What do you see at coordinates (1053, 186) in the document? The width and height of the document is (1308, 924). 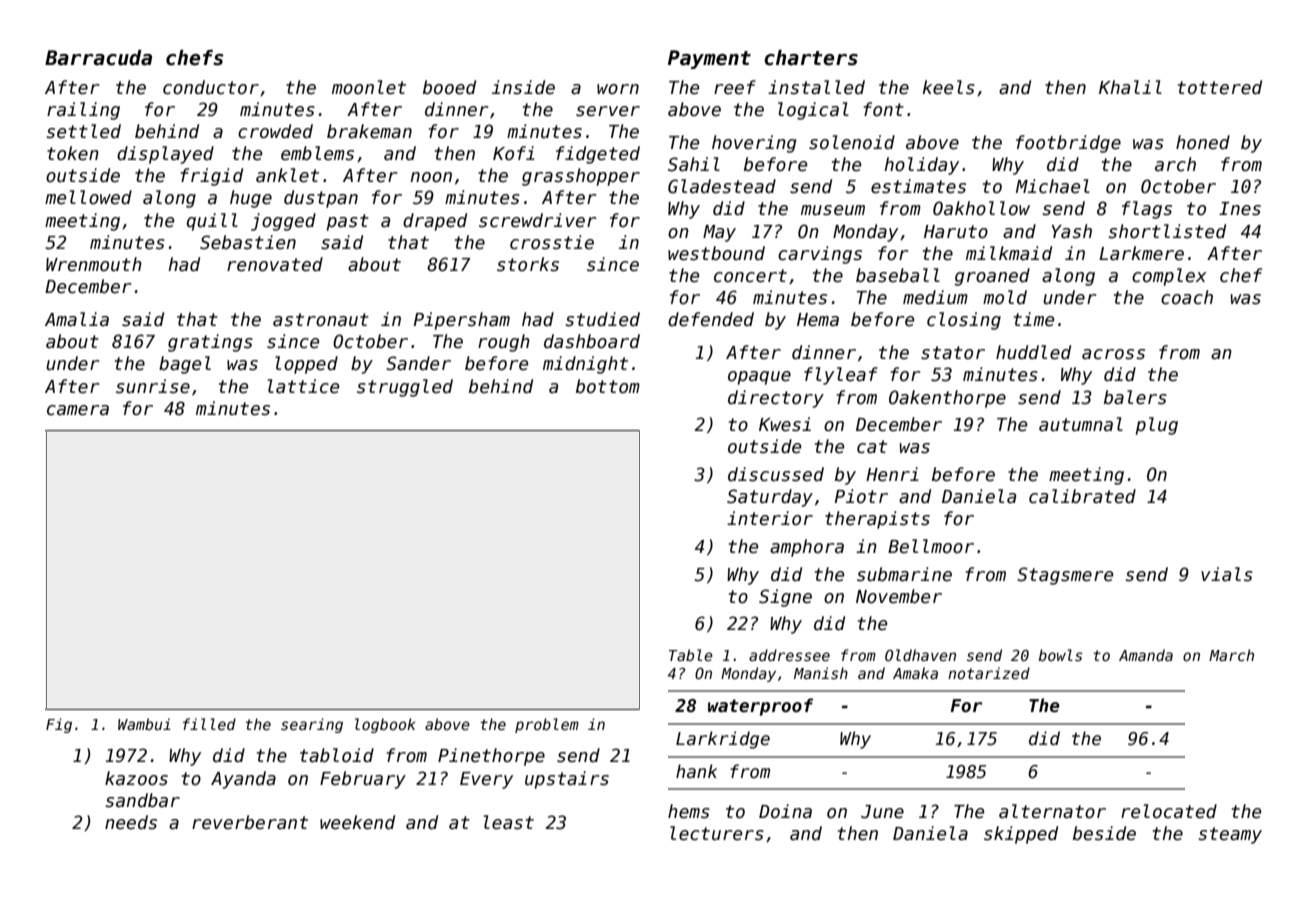 I see `Michael` at bounding box center [1053, 186].
